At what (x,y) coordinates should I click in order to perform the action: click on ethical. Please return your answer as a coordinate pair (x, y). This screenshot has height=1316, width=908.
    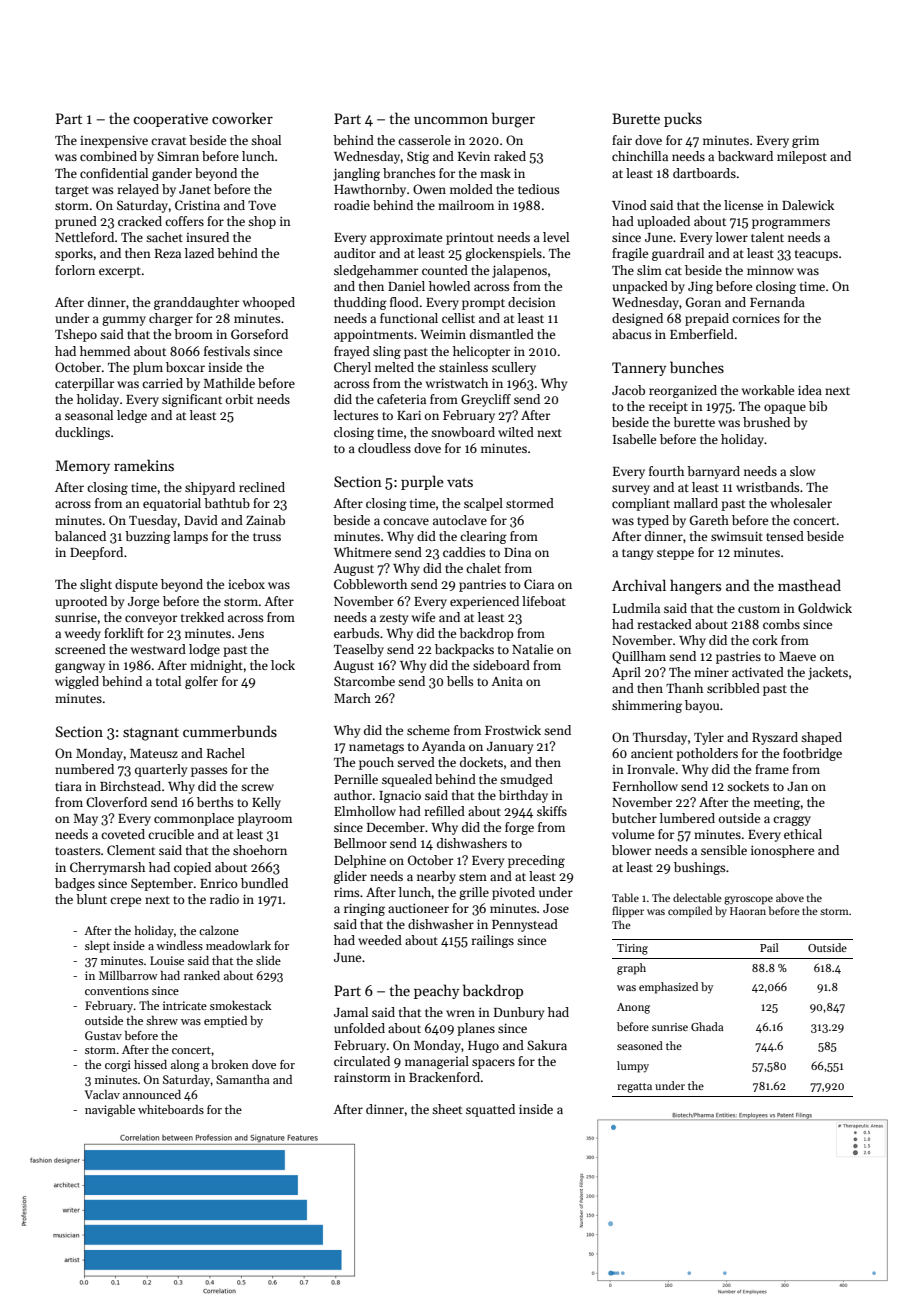
    Looking at the image, I should click on (803, 834).
